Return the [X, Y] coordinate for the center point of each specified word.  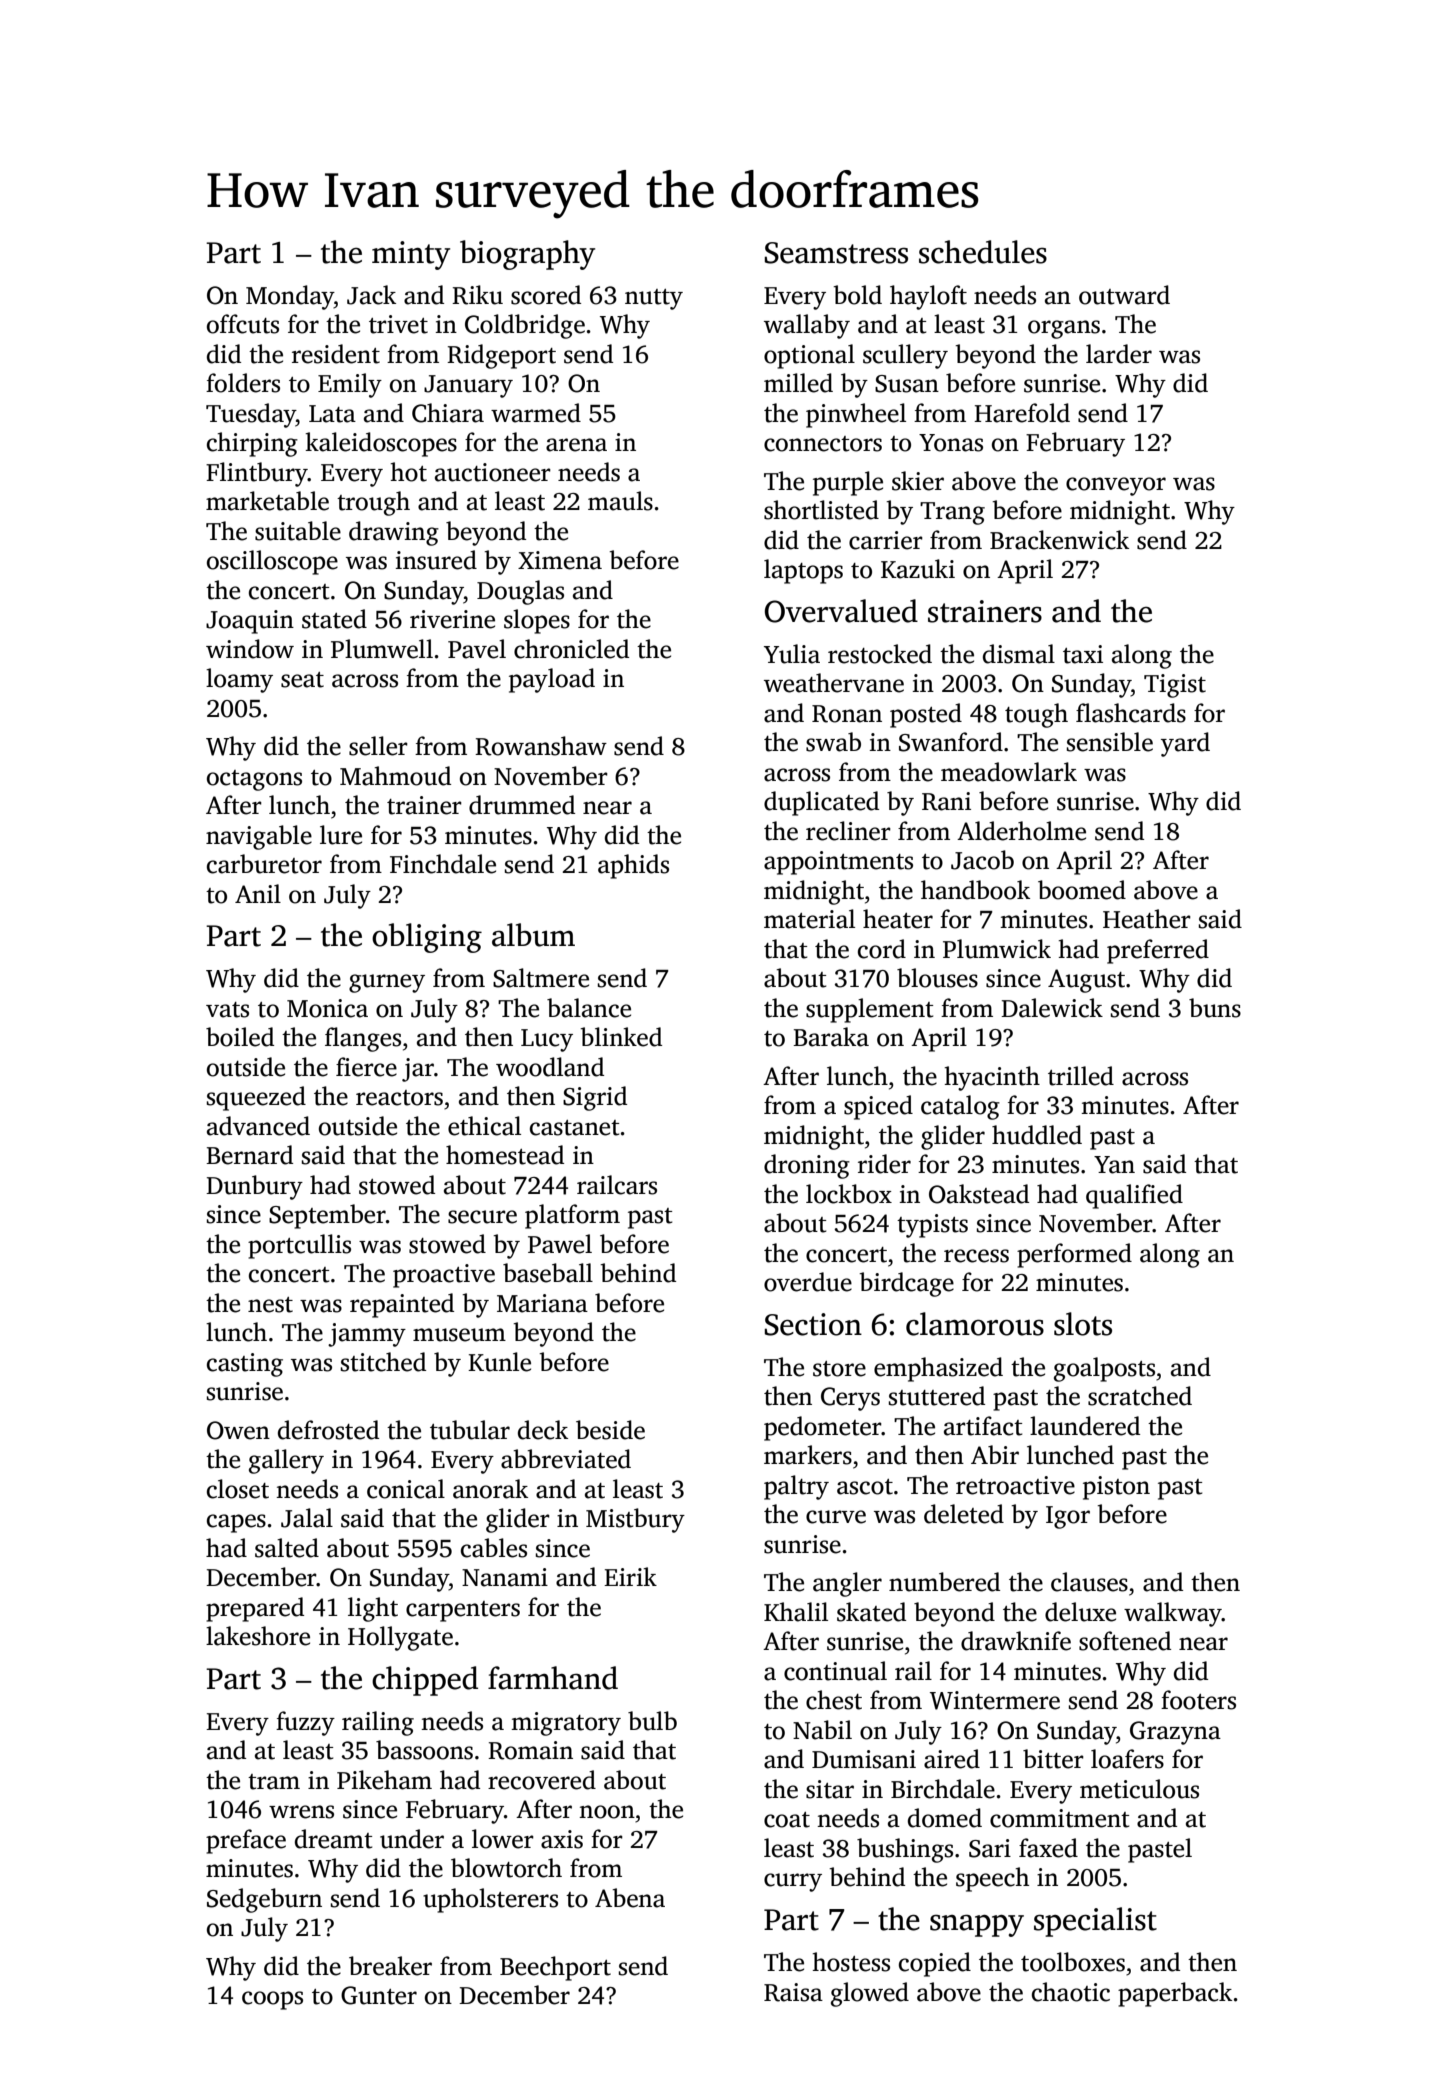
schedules [983, 252]
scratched [1140, 1396]
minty [411, 255]
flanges [363, 1039]
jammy [367, 1335]
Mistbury [635, 1520]
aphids [633, 866]
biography [527, 255]
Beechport [555, 1968]
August [1086, 981]
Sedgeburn [264, 1900]
